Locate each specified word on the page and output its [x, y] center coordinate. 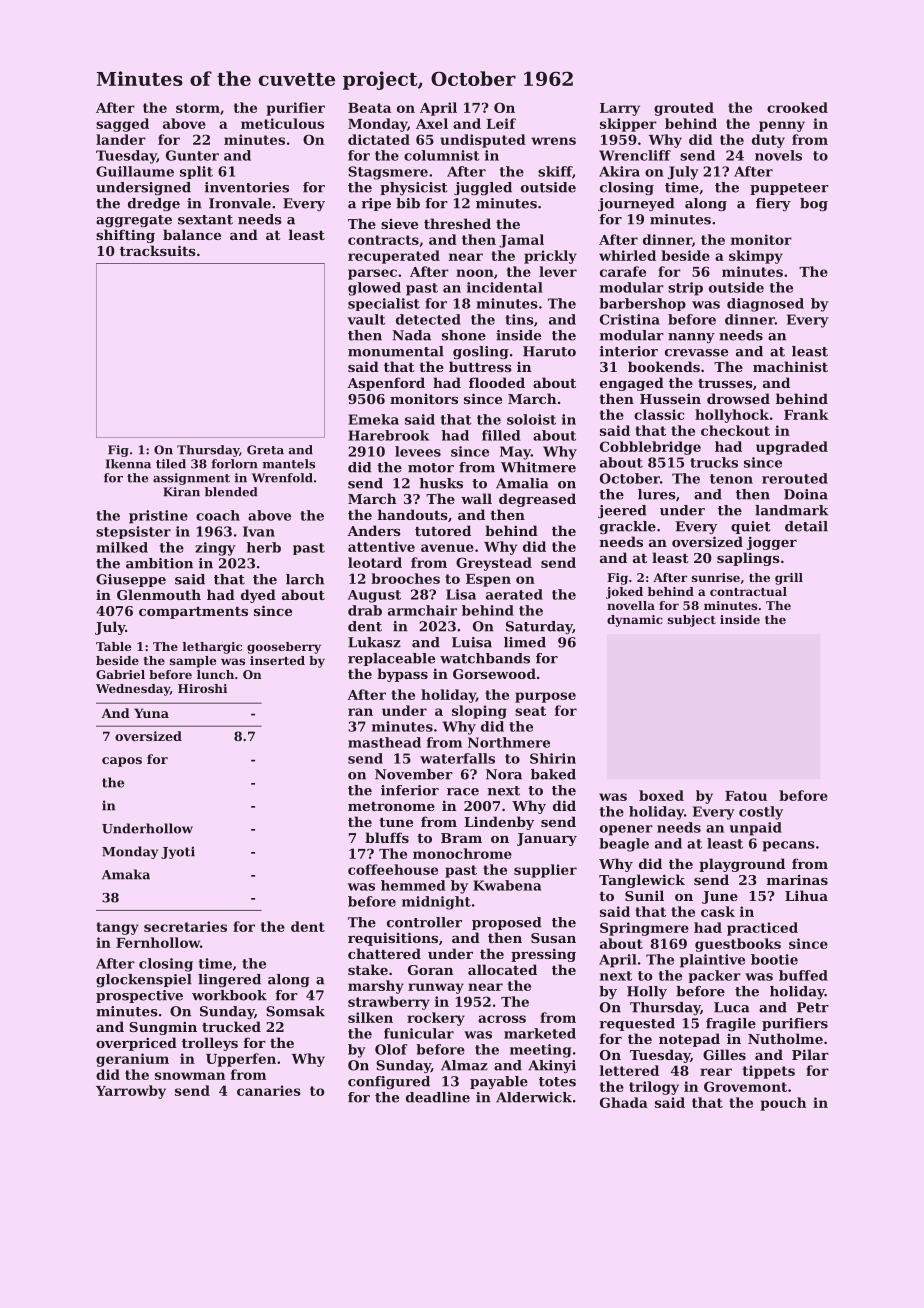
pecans [789, 846]
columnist [442, 155]
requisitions [393, 939]
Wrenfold [282, 478]
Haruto [549, 351]
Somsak [295, 1011]
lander [121, 139]
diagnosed [765, 305]
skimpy [756, 257]
